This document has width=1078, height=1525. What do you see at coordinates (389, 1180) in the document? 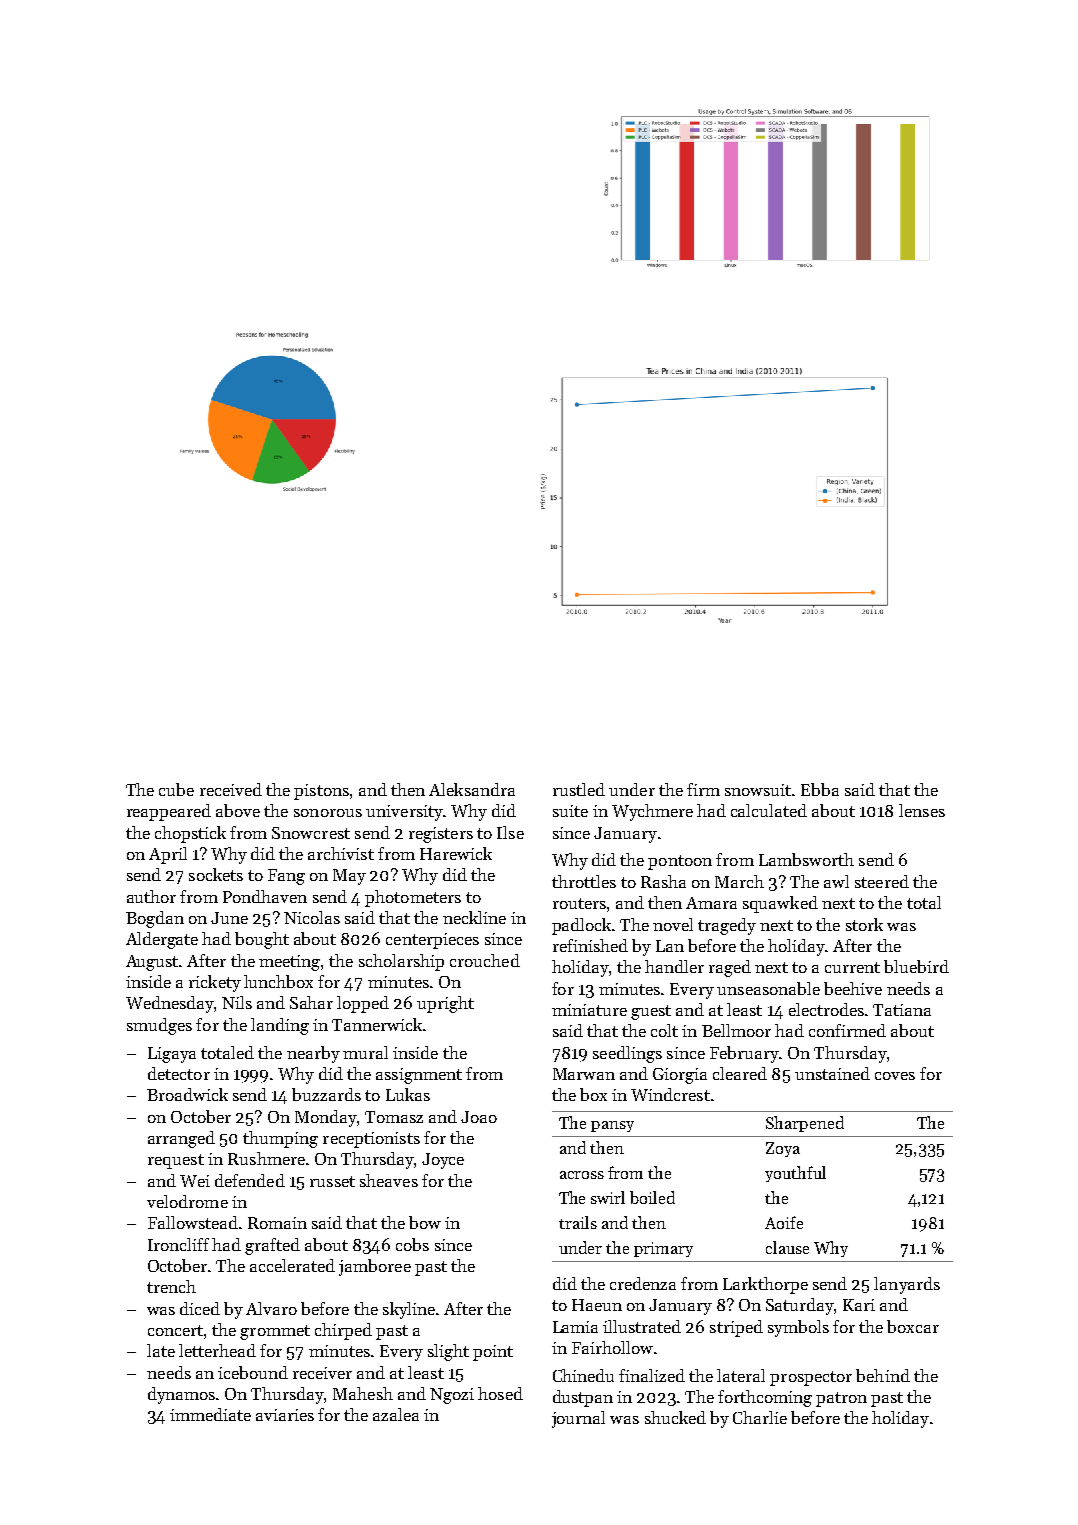
I see `sheaves` at bounding box center [389, 1180].
